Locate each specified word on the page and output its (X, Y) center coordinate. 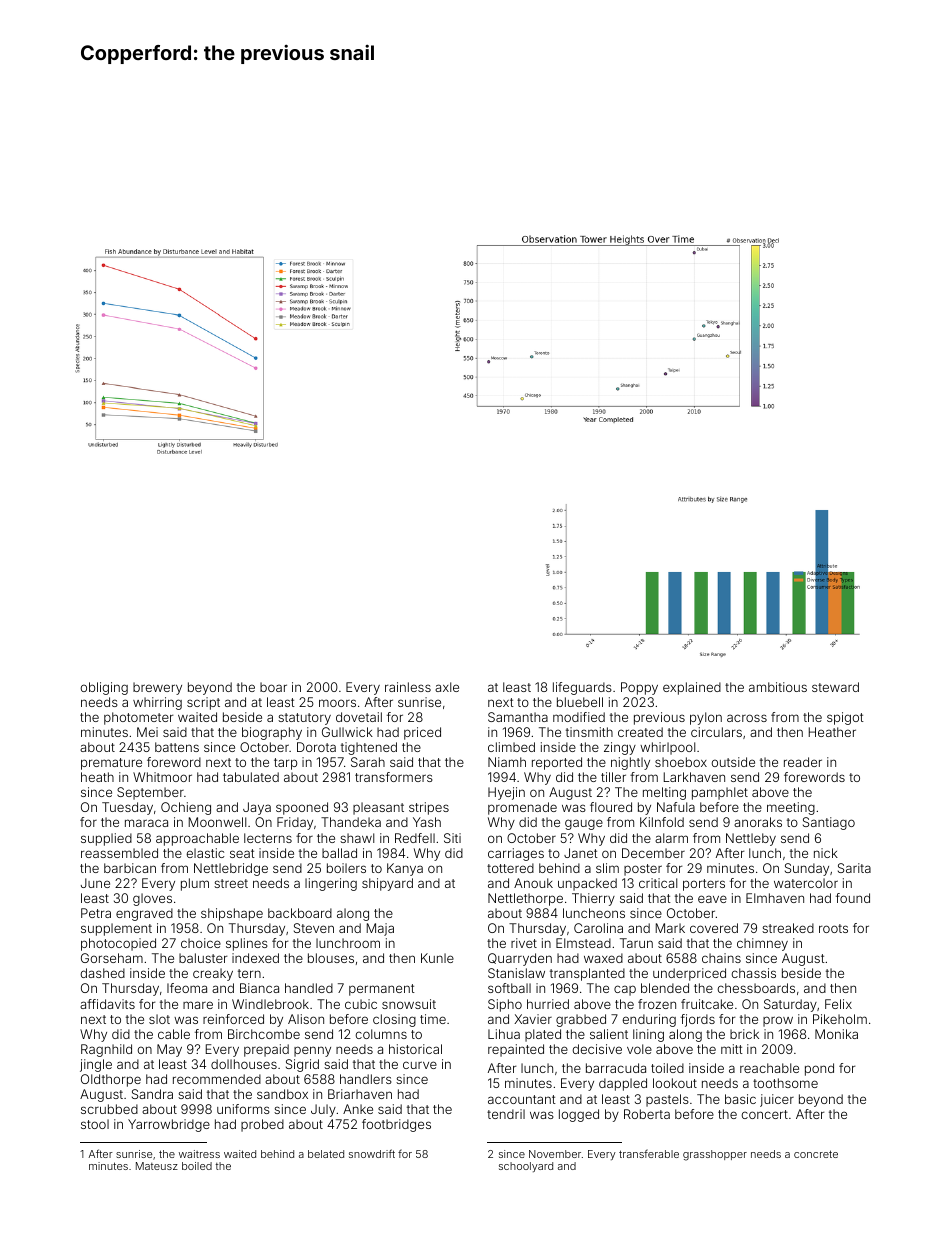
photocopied (118, 944)
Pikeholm (840, 1019)
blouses (331, 958)
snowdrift (372, 1153)
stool (95, 1124)
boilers (346, 868)
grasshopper (715, 1155)
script (203, 703)
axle (447, 687)
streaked (788, 928)
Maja (380, 929)
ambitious (778, 687)
